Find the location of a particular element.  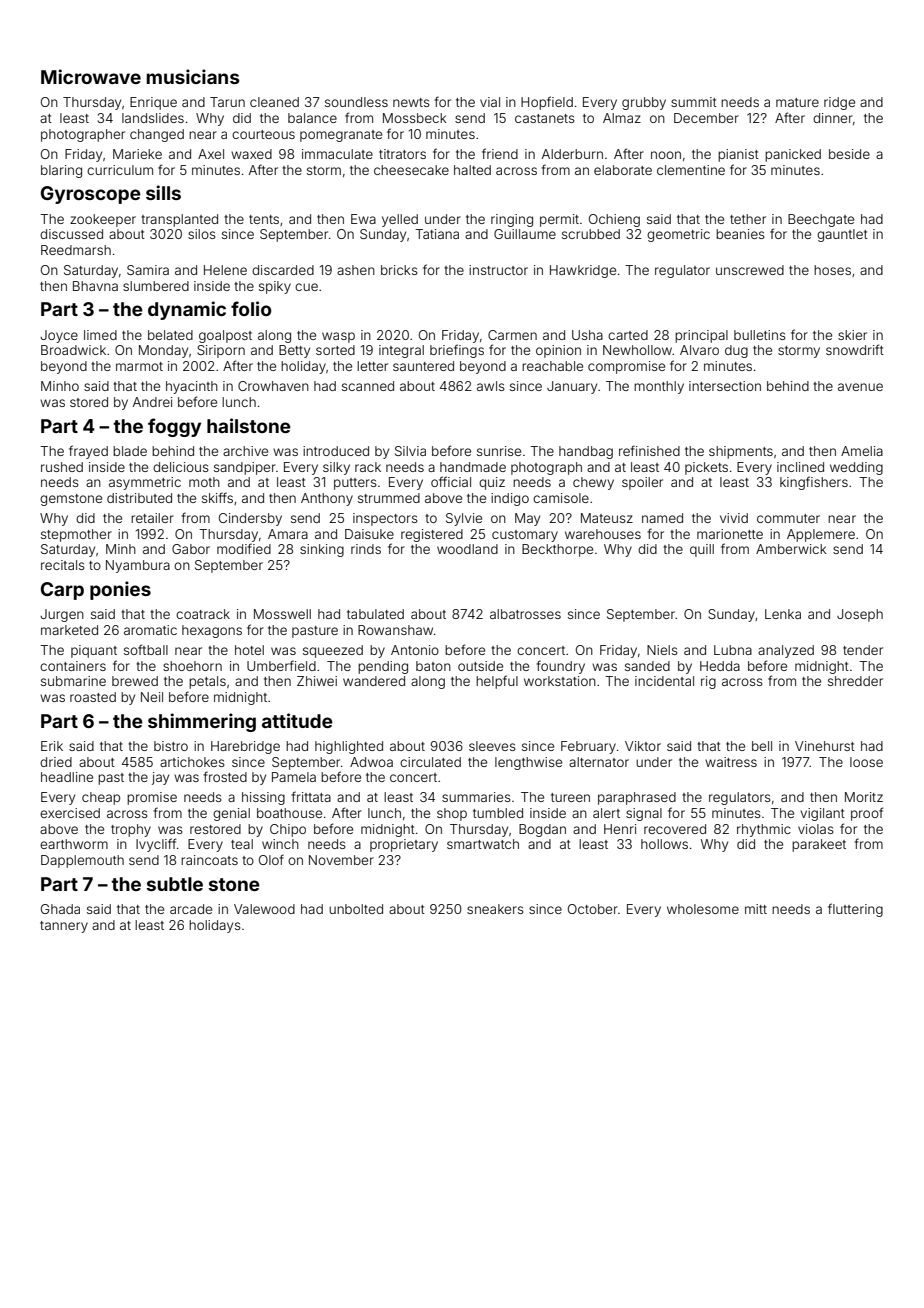

attitude is located at coordinates (297, 720).
